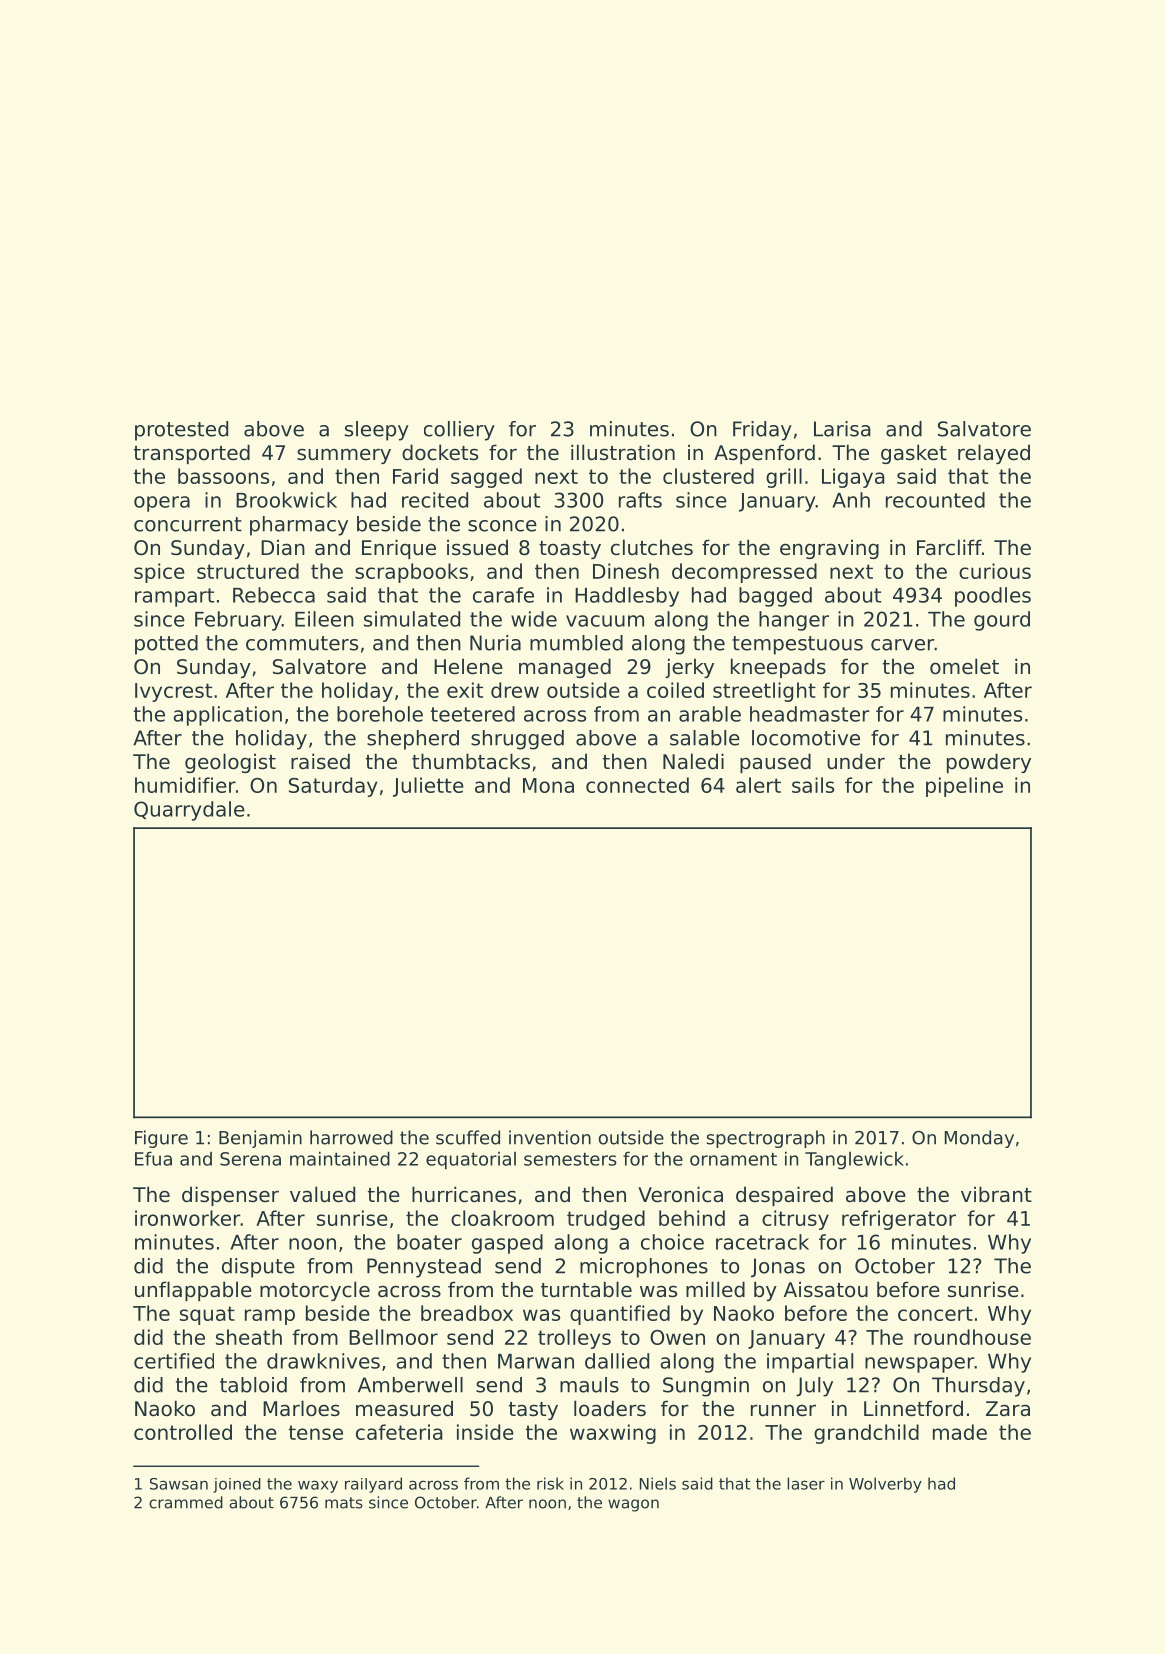 The height and width of the screenshot is (1654, 1165). Describe the element at coordinates (410, 1385) in the screenshot. I see `Amberwell` at that location.
